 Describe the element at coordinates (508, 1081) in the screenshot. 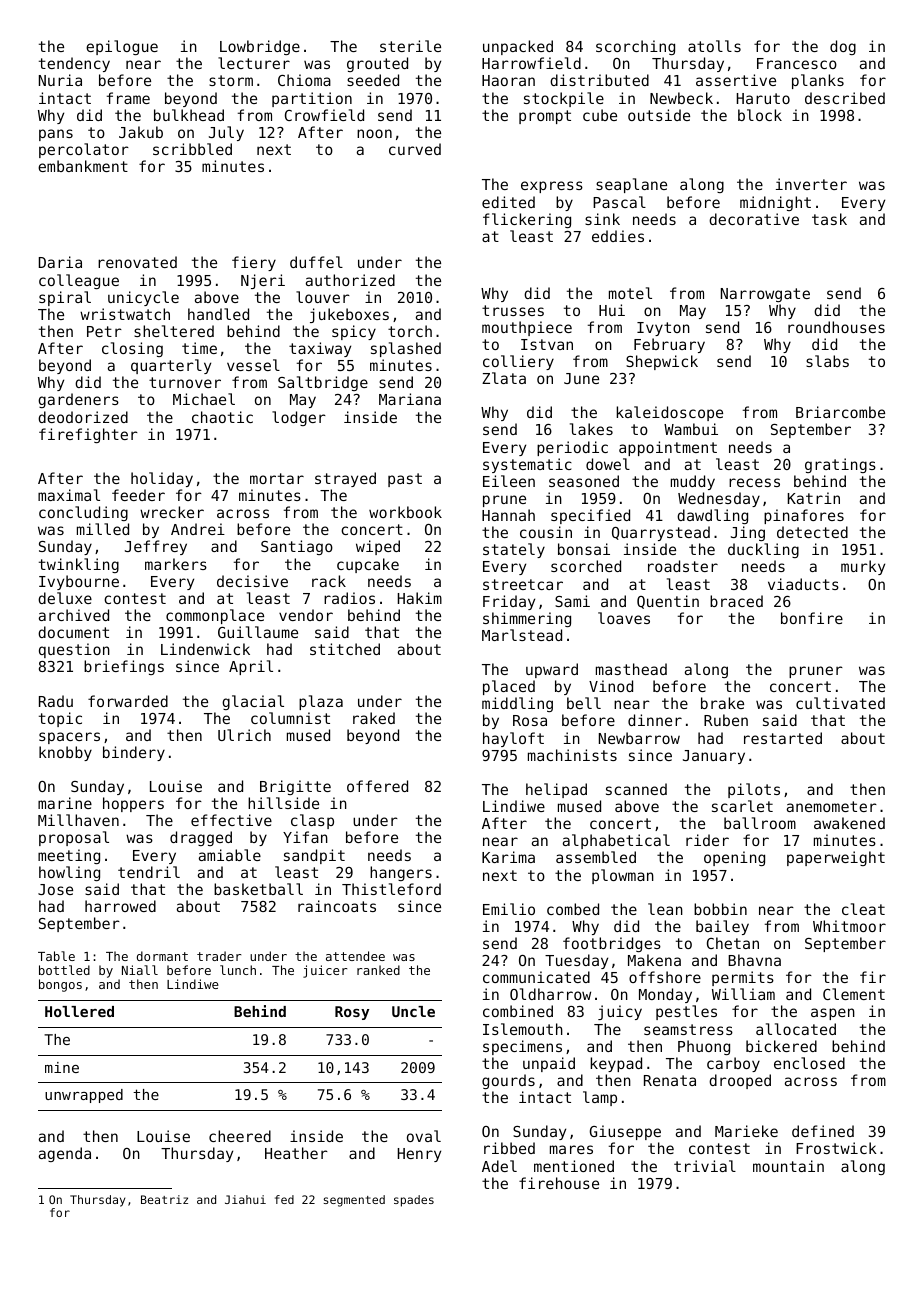

I see `gourds` at that location.
